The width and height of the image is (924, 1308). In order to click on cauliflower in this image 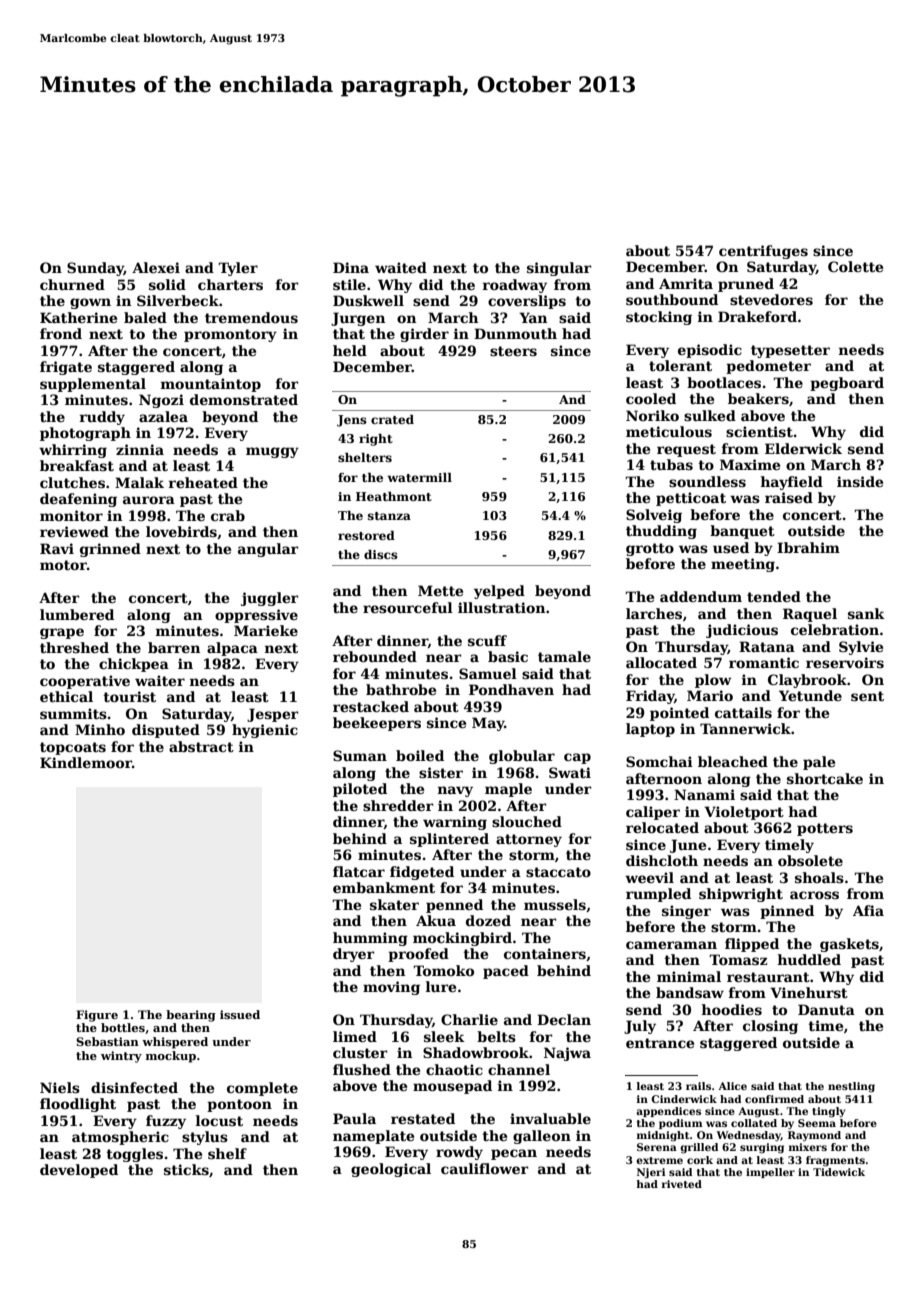, I will do `click(485, 1168)`.
